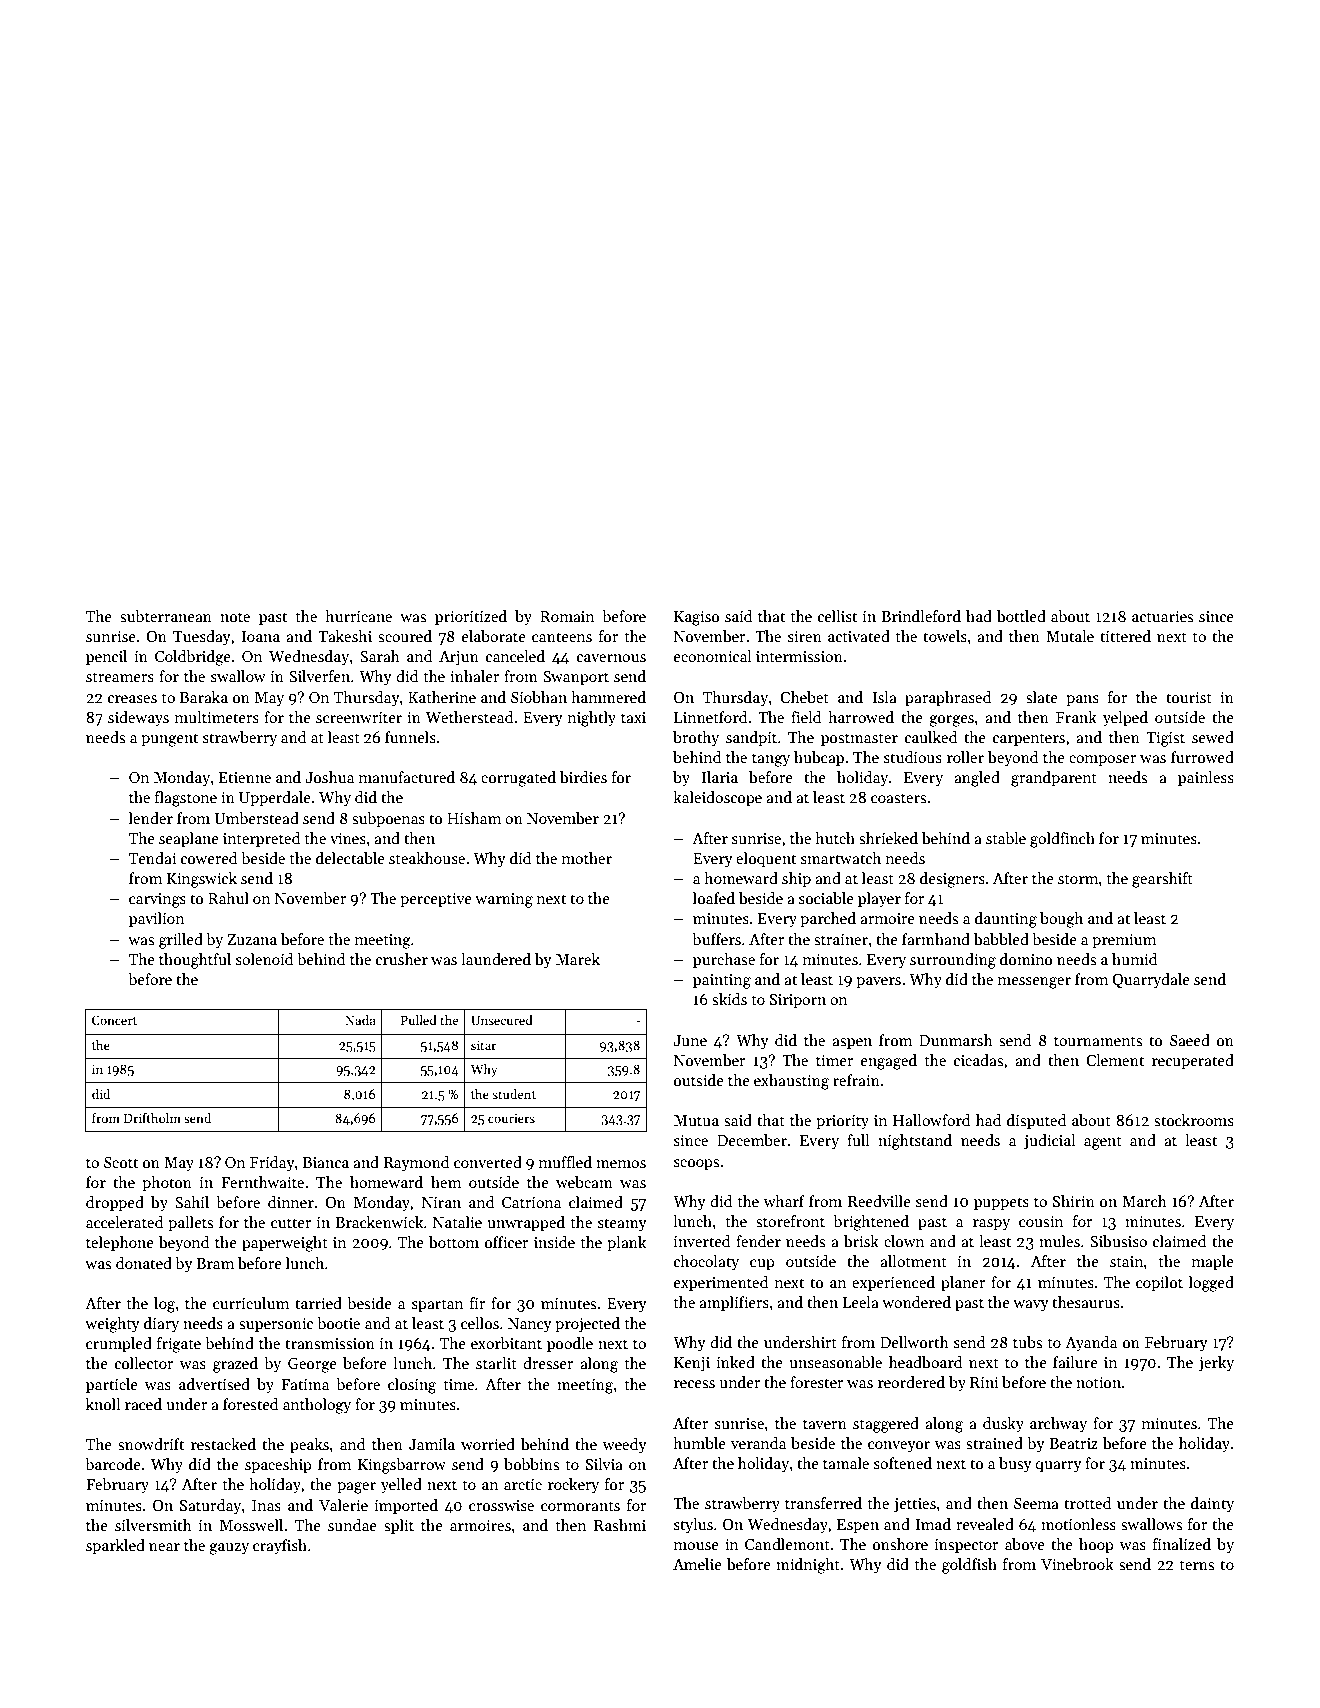  Describe the element at coordinates (1021, 616) in the document. I see `bottled` at that location.
